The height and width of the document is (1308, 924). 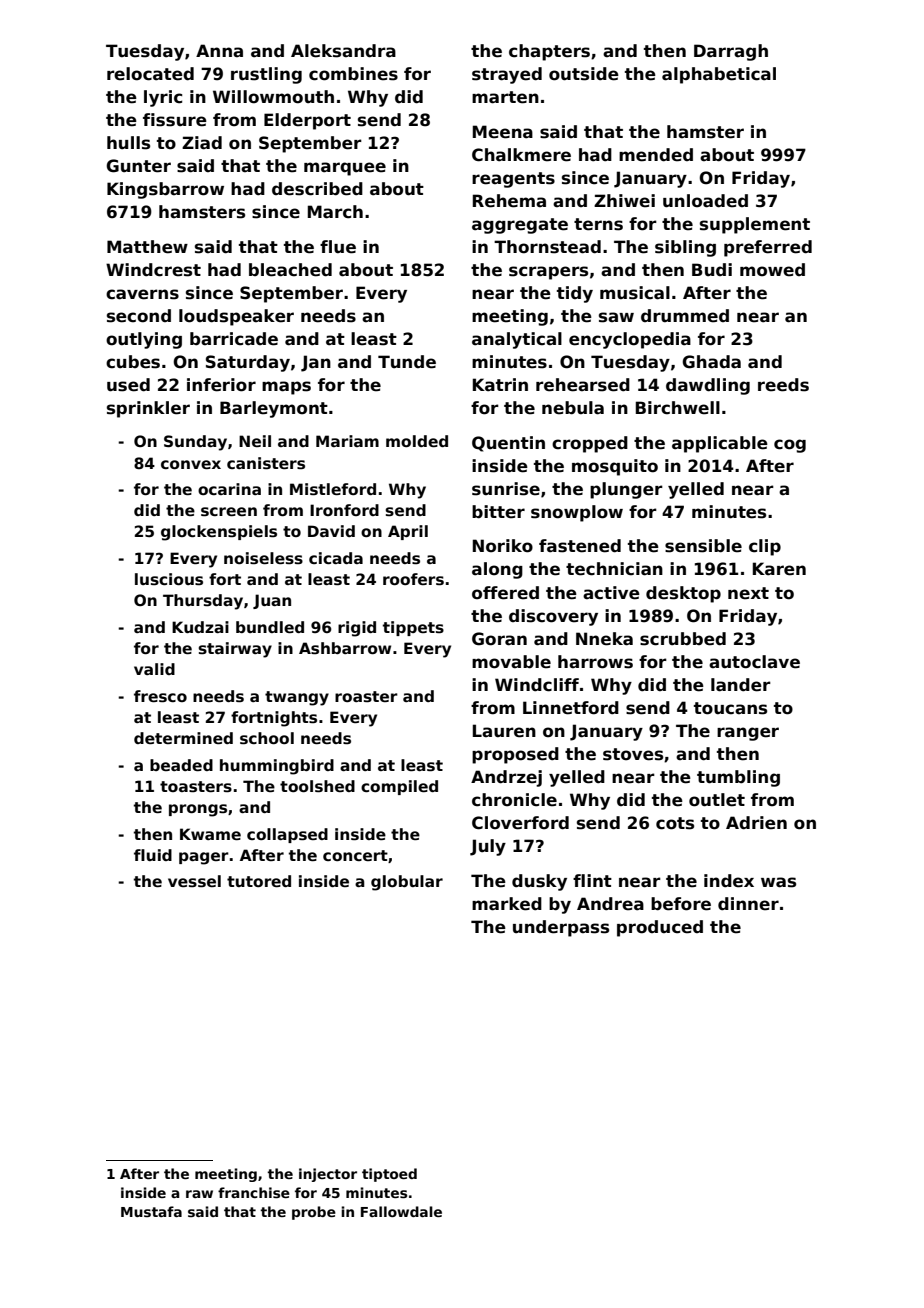 What do you see at coordinates (656, 155) in the document?
I see `mended` at bounding box center [656, 155].
